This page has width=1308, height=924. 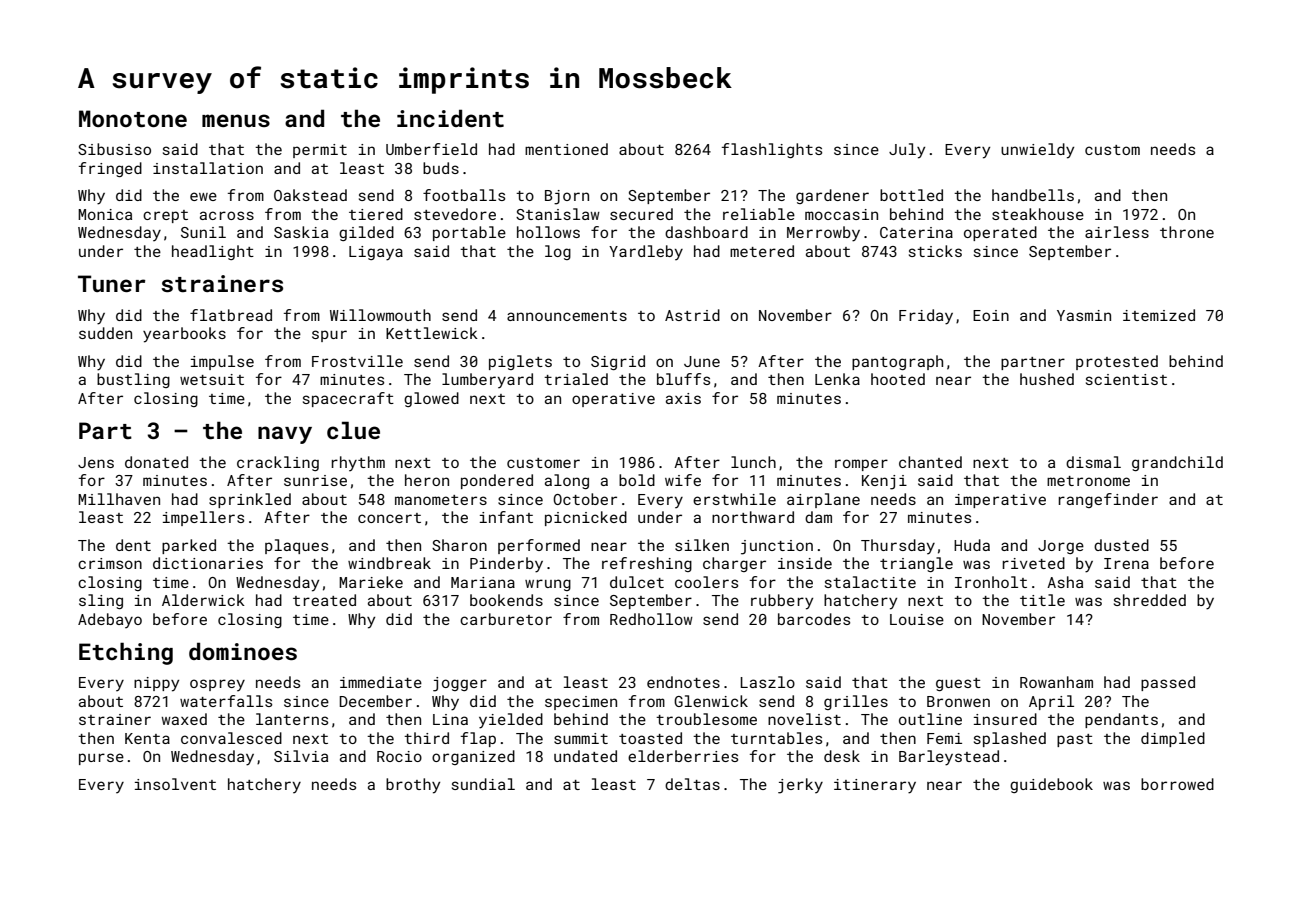 I want to click on protested, so click(x=1117, y=362).
